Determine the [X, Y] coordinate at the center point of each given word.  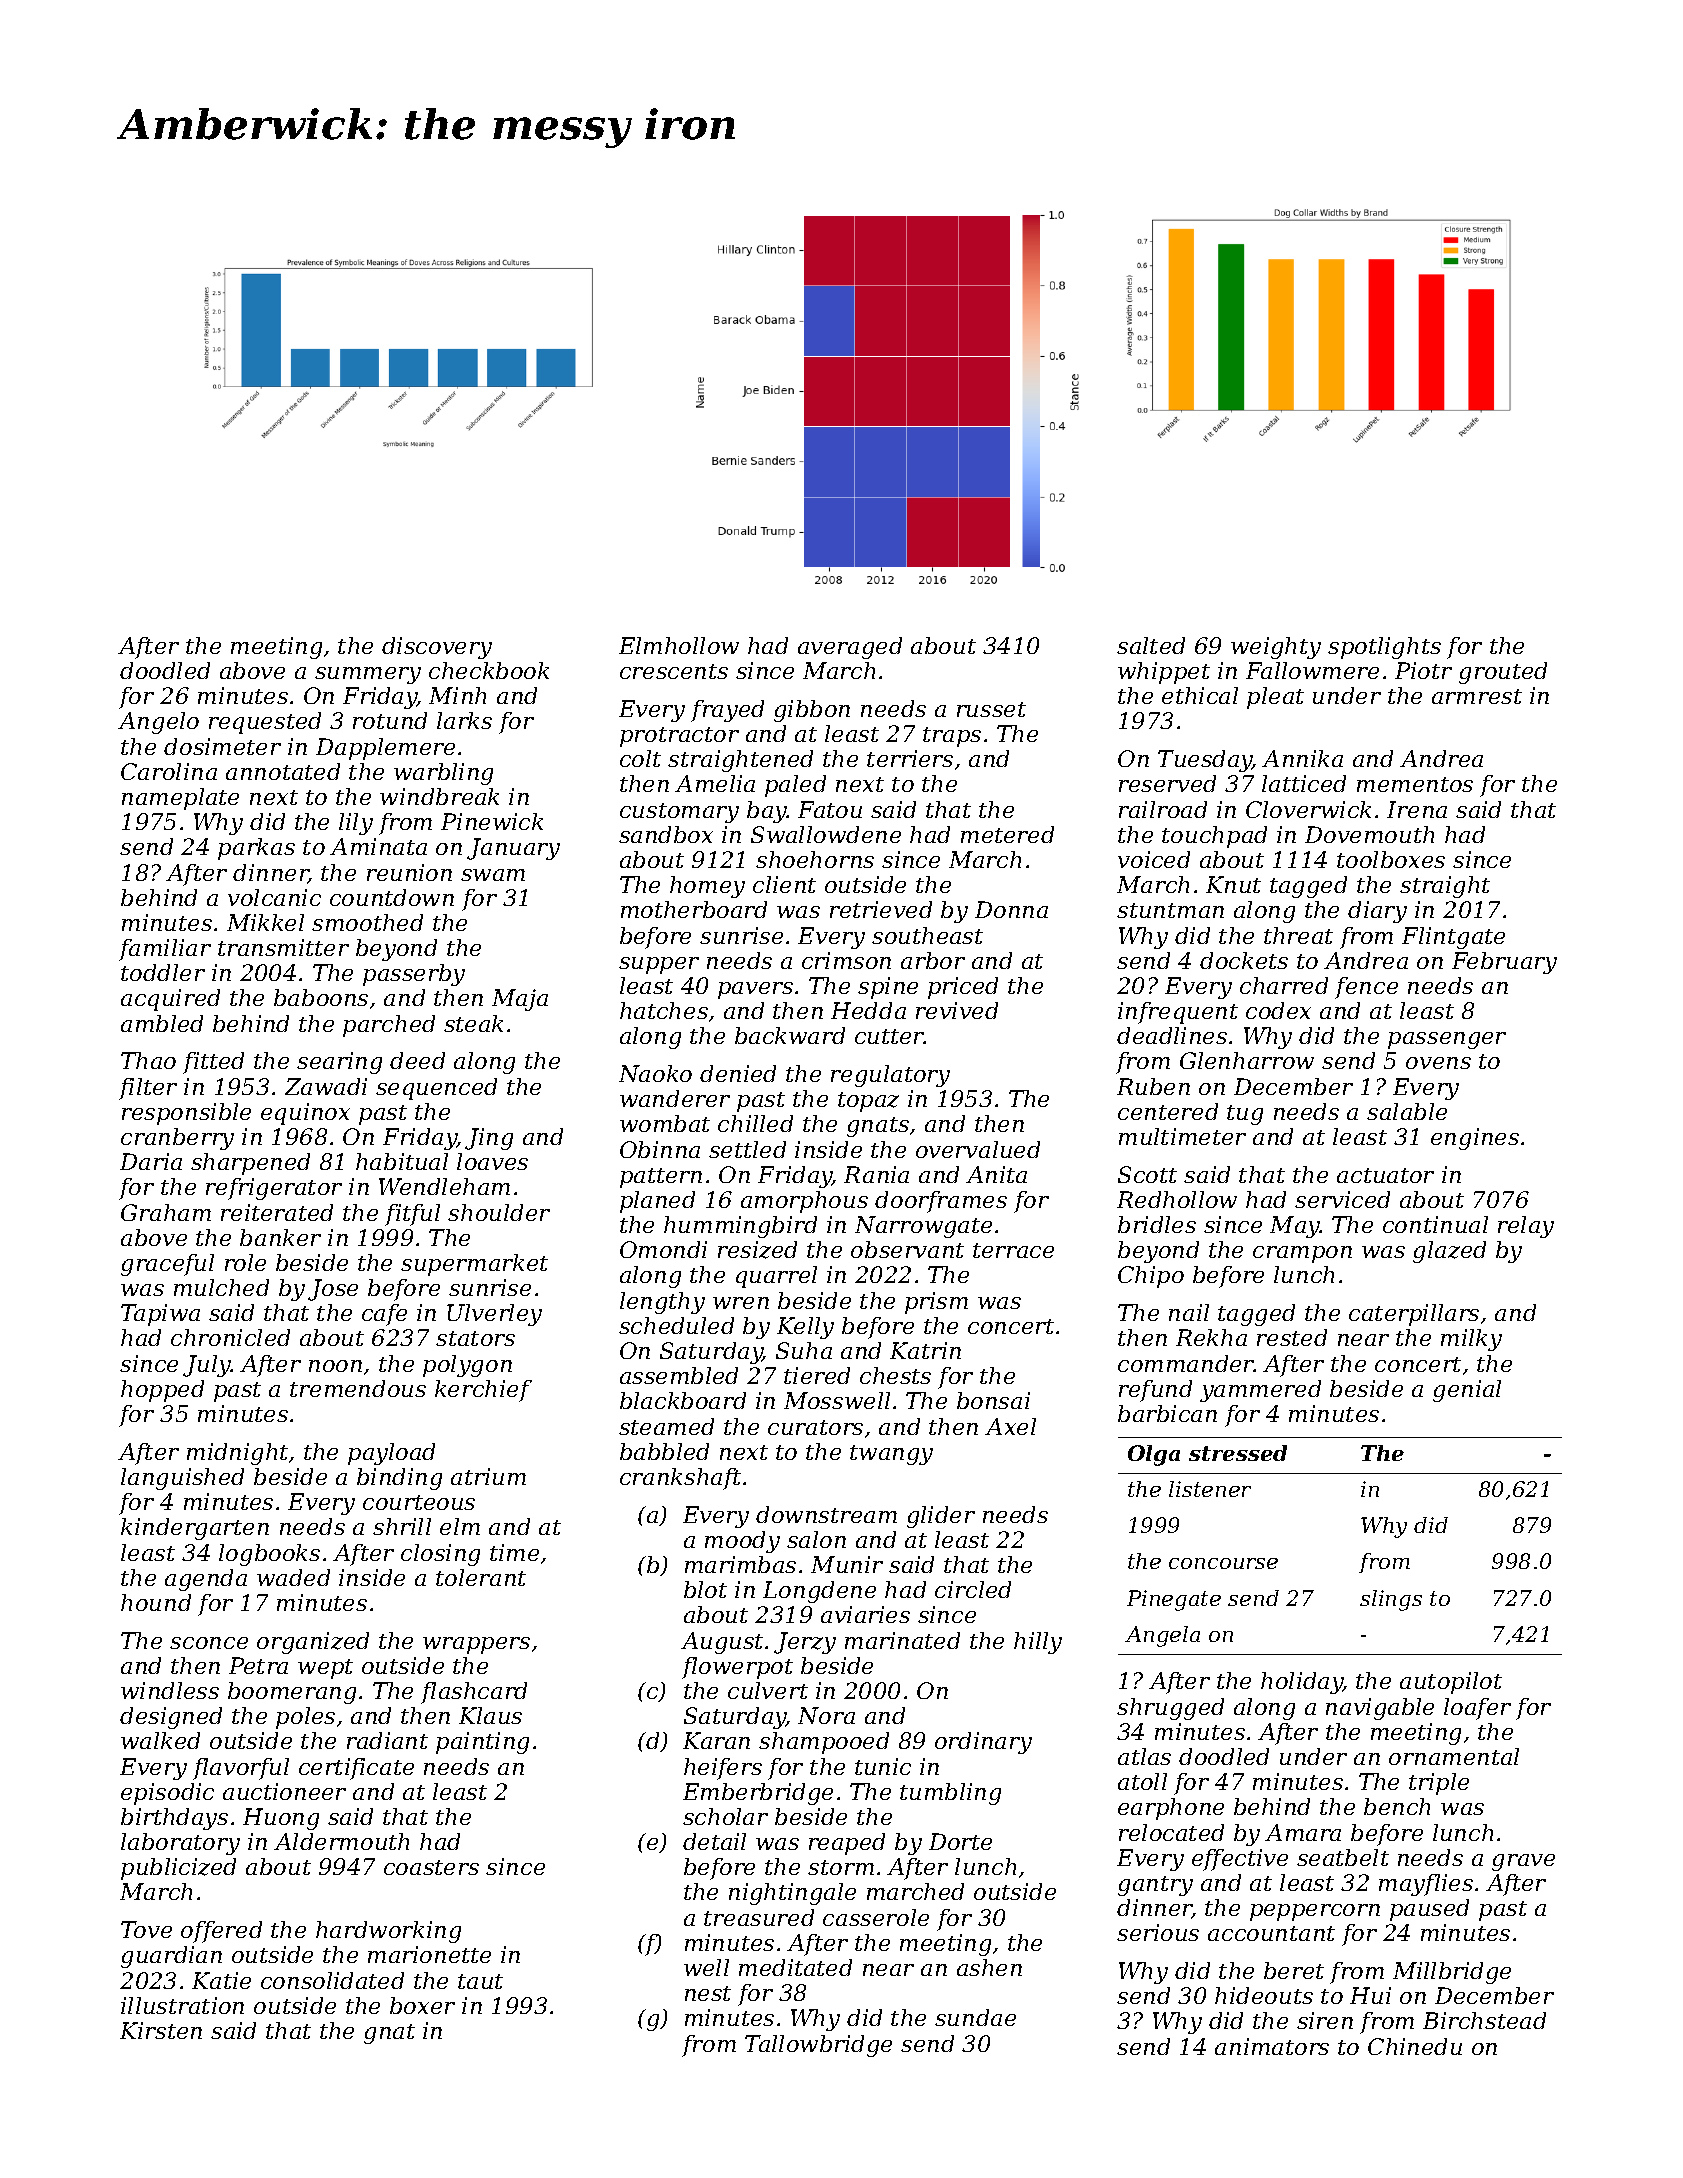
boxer [422, 2005]
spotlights [1384, 648]
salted [1151, 645]
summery [368, 675]
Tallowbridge [818, 2046]
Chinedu [1415, 2046]
